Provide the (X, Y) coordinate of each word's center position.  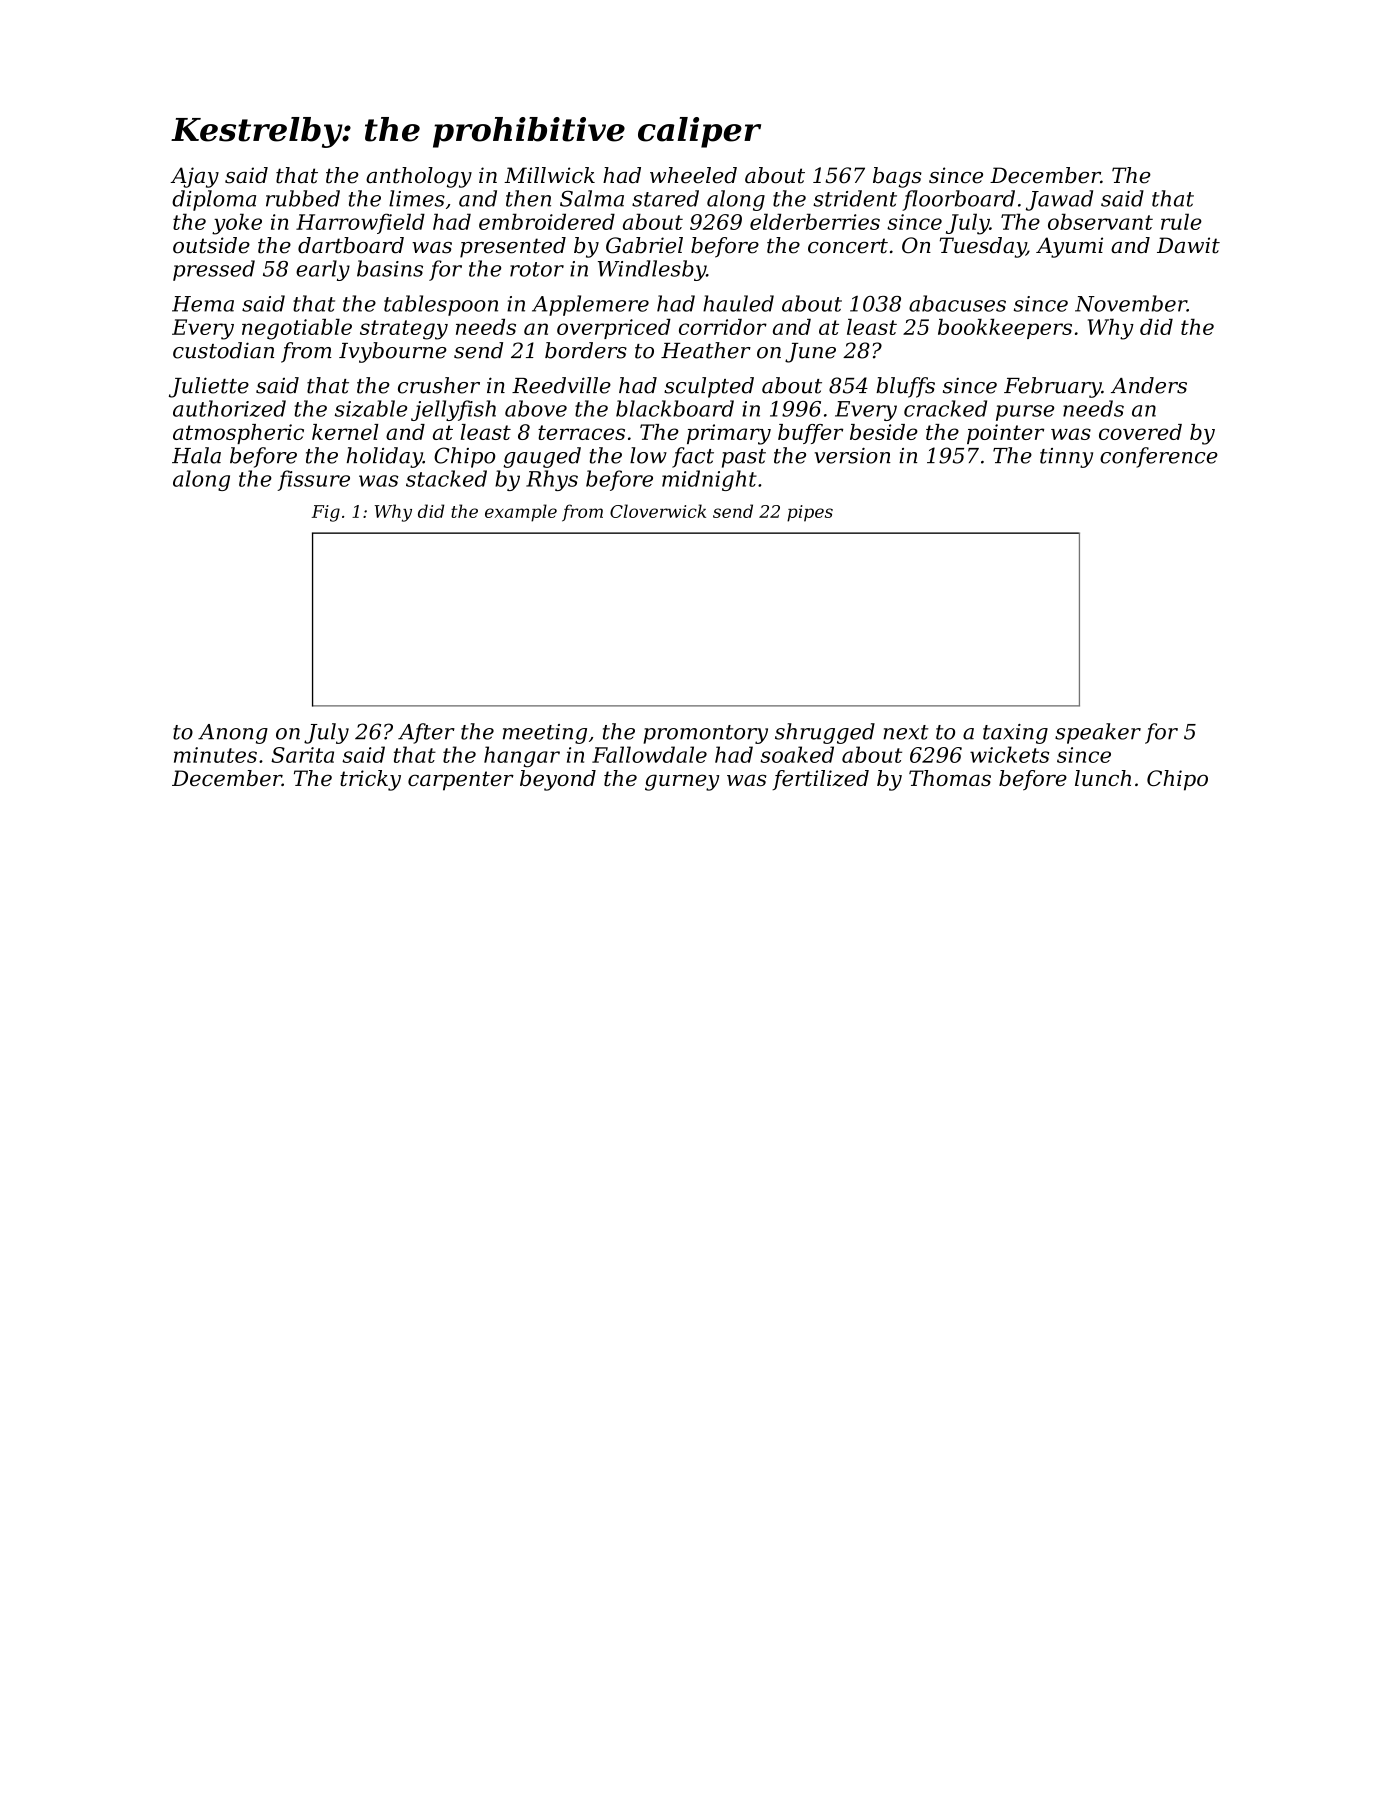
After (426, 733)
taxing (1015, 734)
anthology (419, 177)
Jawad (1059, 200)
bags (897, 177)
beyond (558, 780)
